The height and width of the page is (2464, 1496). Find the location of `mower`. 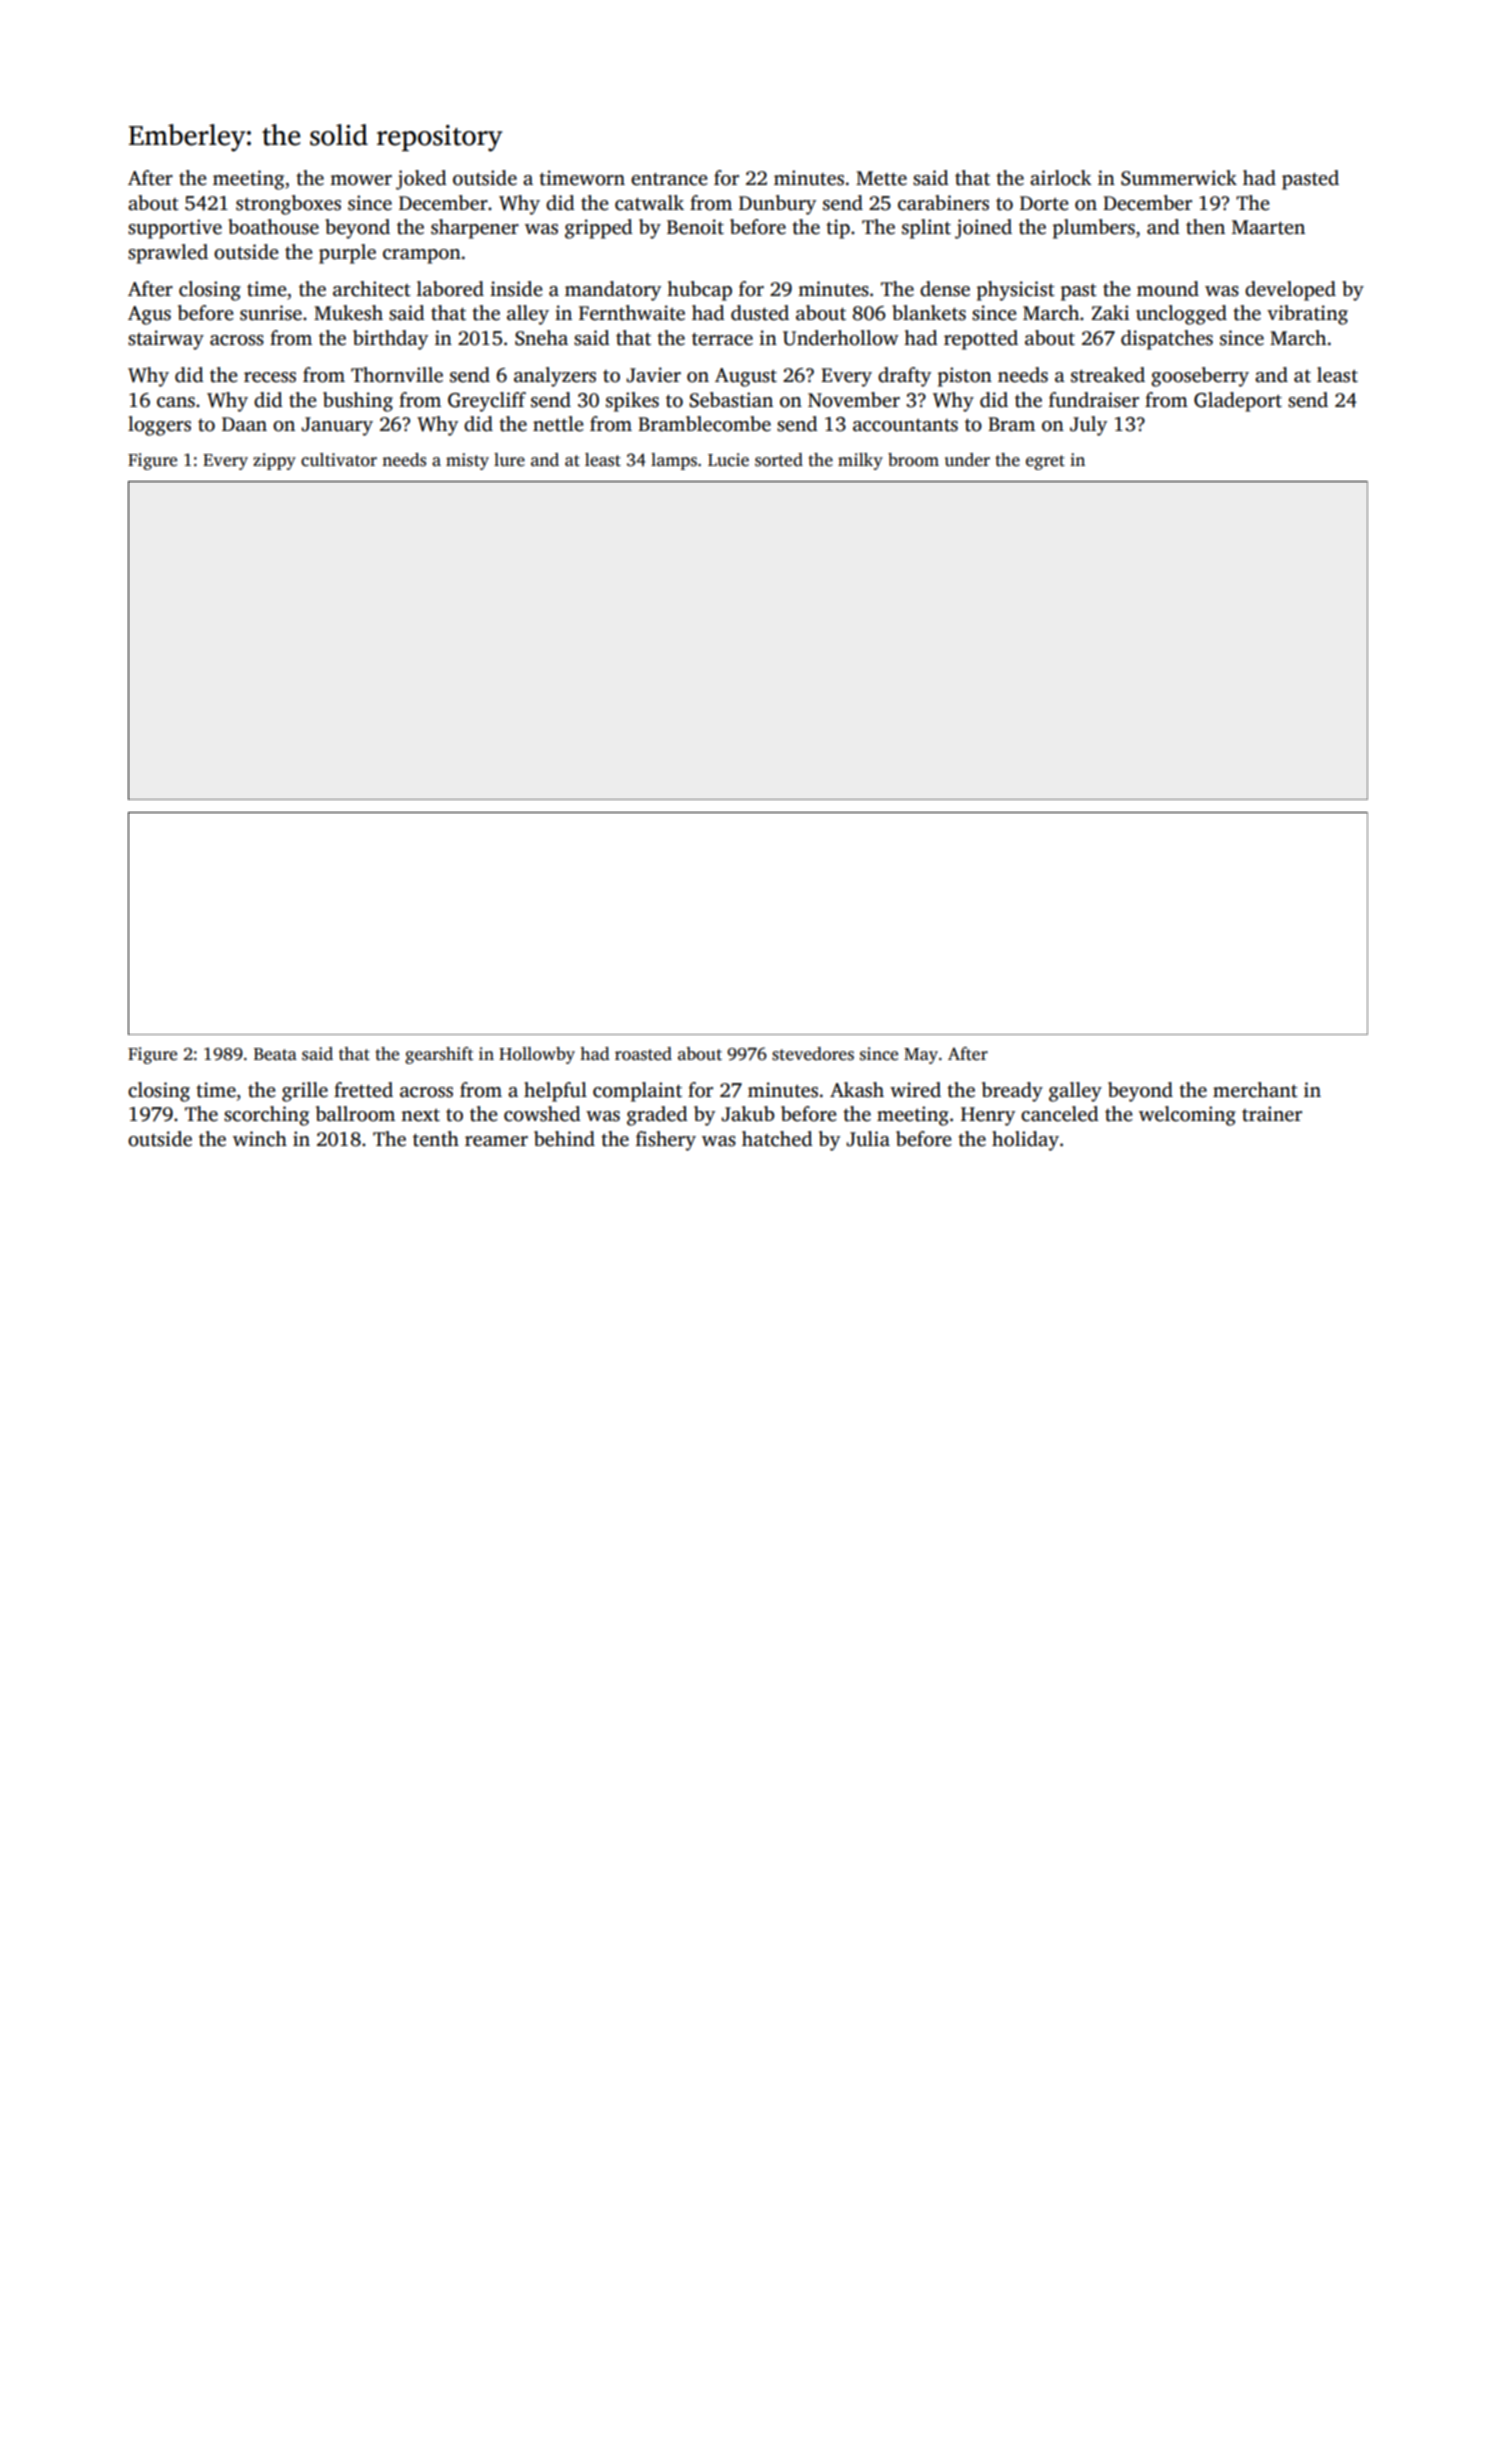

mower is located at coordinates (361, 180).
